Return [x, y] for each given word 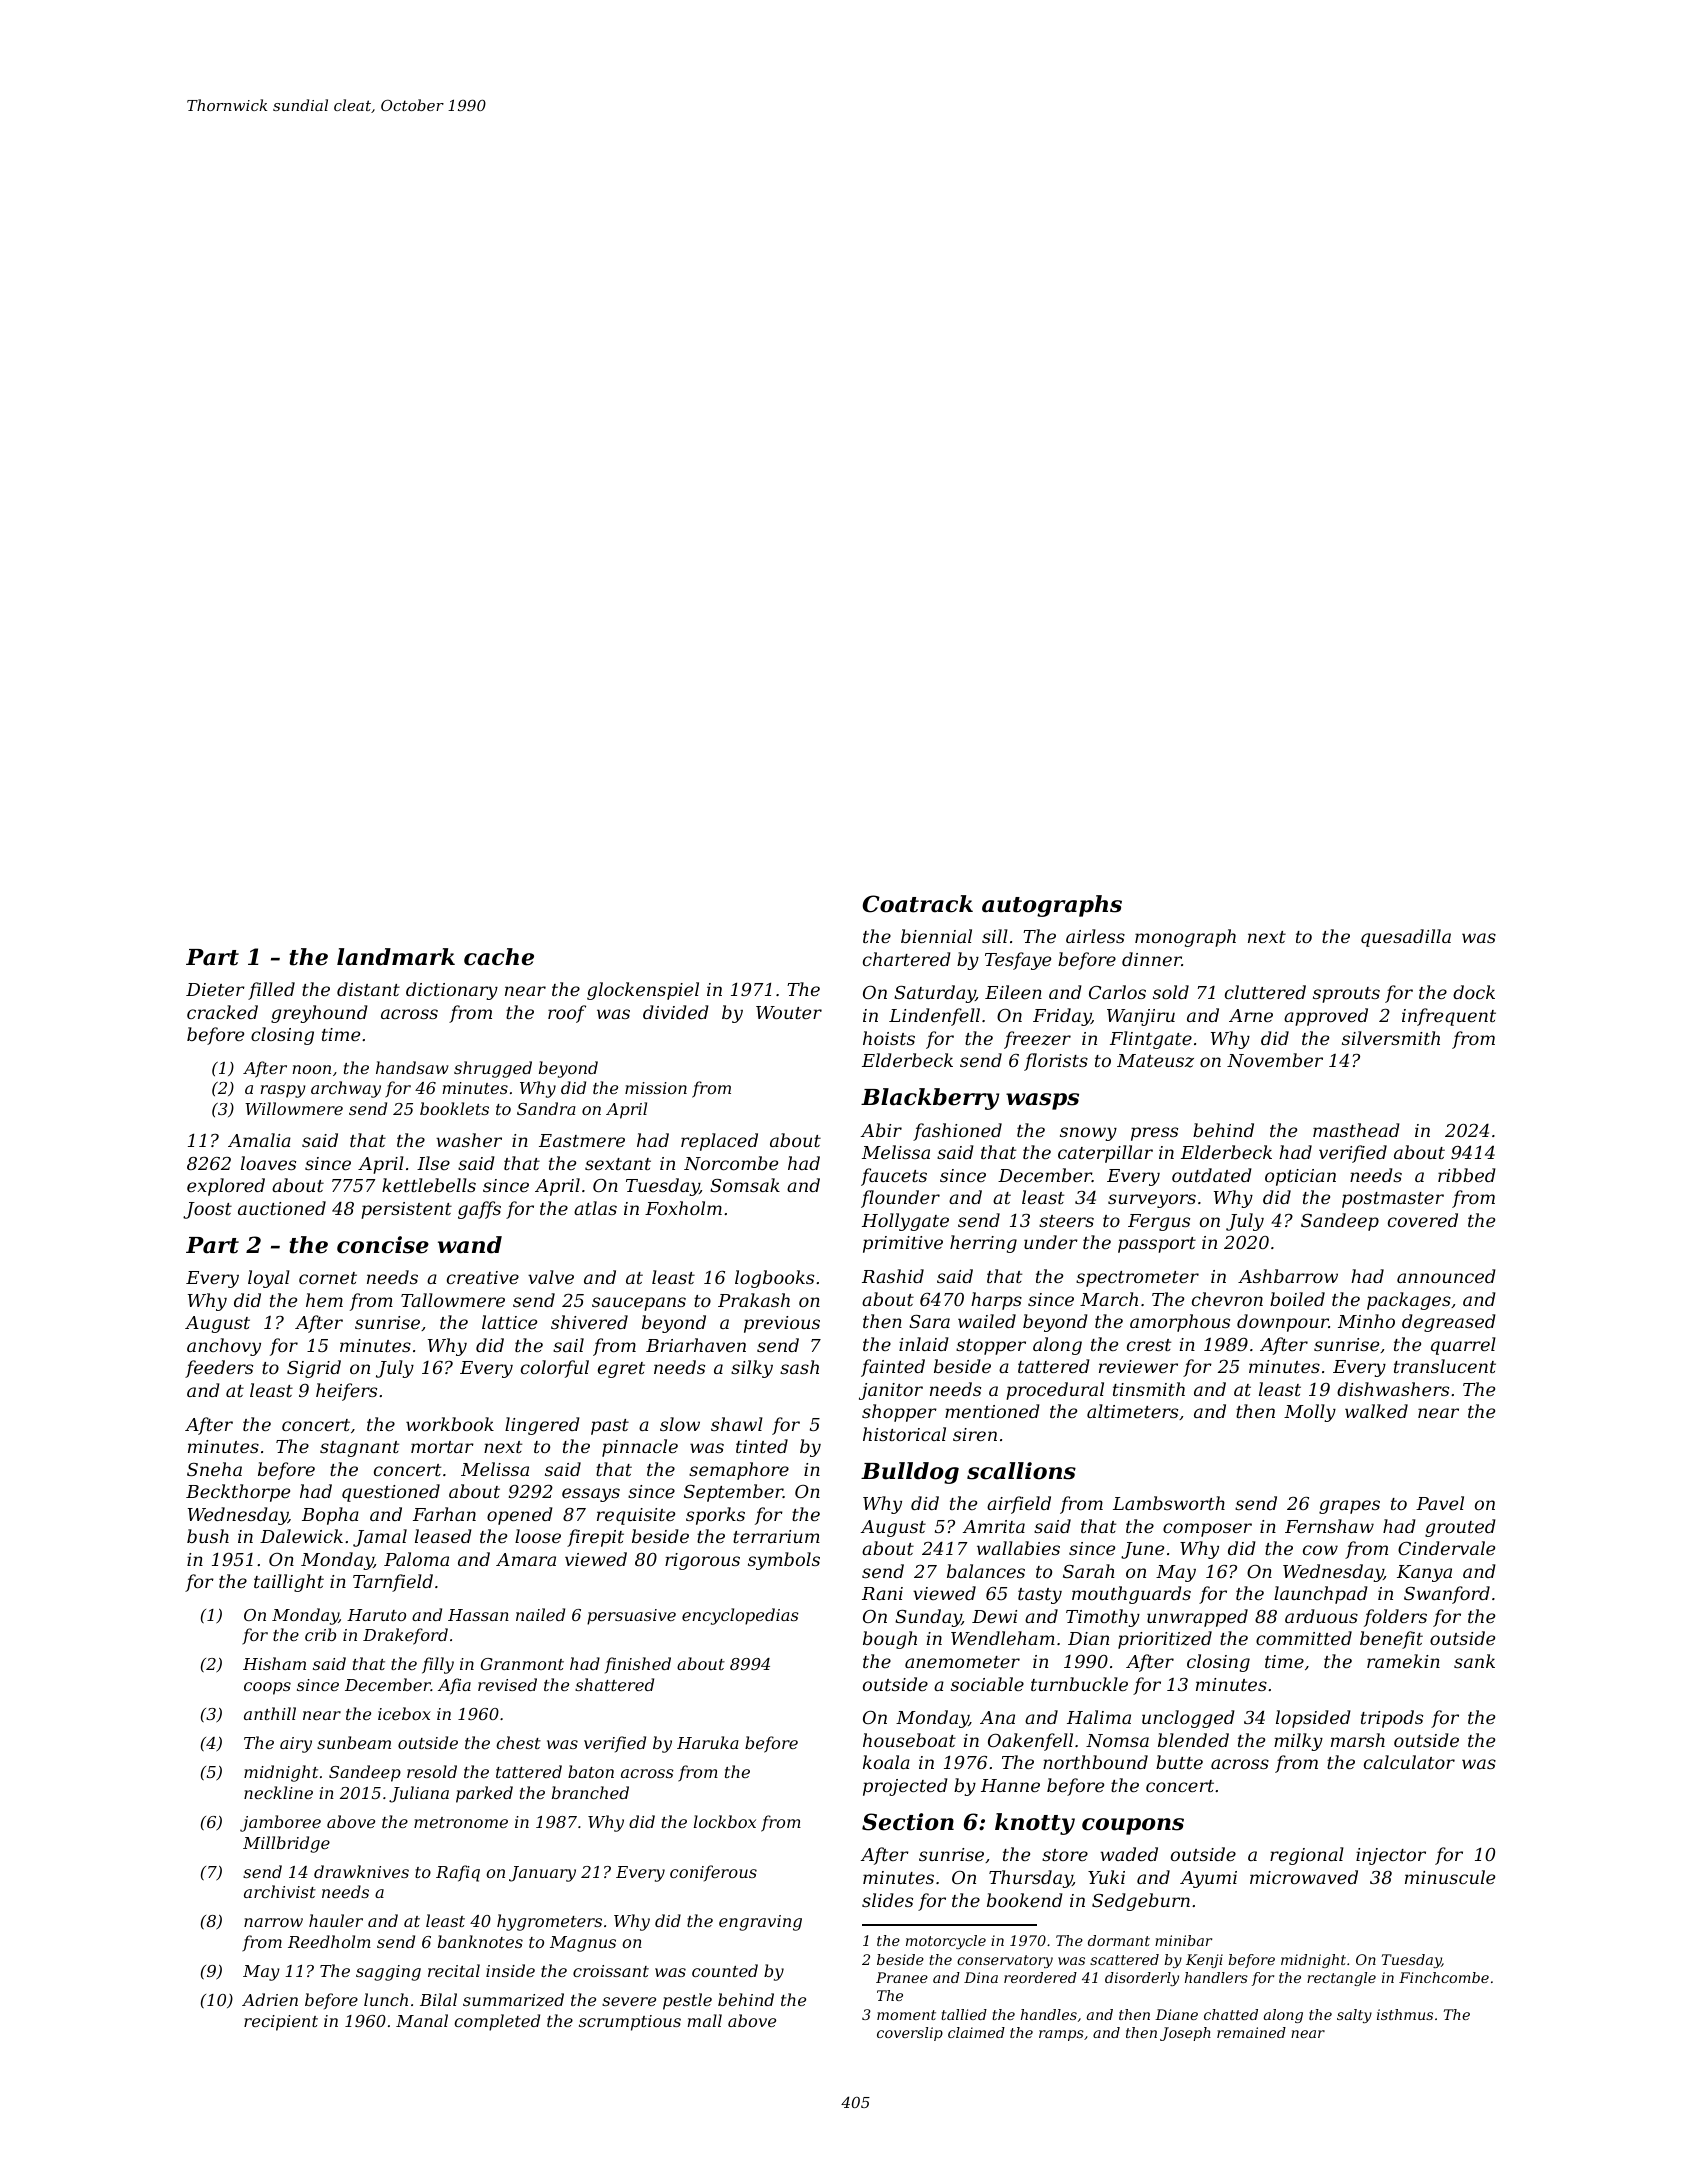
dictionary [452, 991]
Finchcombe [1444, 1977]
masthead [1356, 1130]
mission [656, 1088]
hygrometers [549, 1922]
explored [226, 1187]
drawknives [361, 1871]
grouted [1460, 1528]
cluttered [1265, 992]
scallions [1021, 1471]
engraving [760, 1923]
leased [443, 1536]
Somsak [745, 1185]
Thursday [1030, 1879]
